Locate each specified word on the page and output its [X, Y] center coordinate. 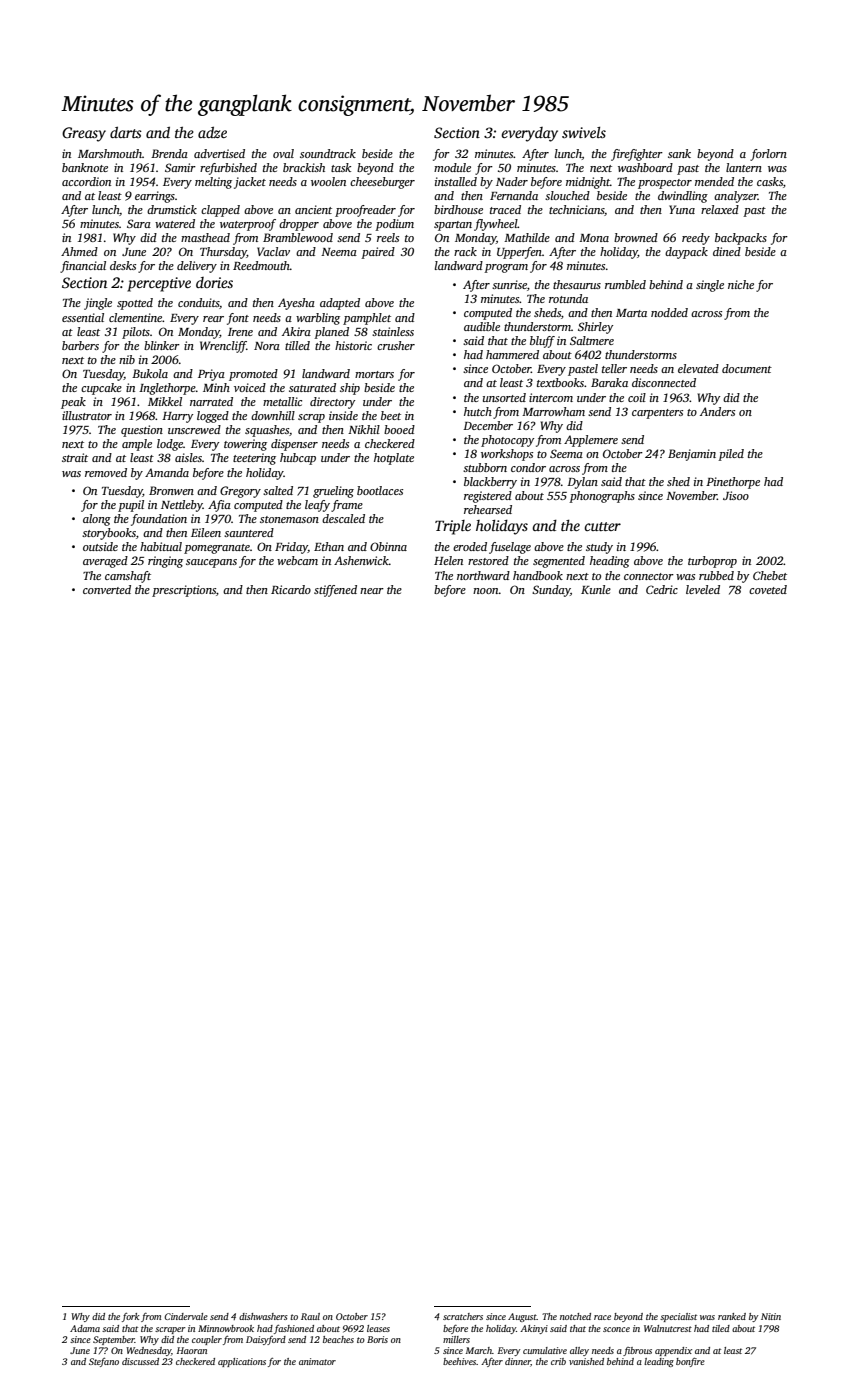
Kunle [596, 589]
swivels [584, 132]
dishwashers [263, 1316]
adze [212, 132]
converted [107, 589]
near [372, 591]
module [452, 167]
